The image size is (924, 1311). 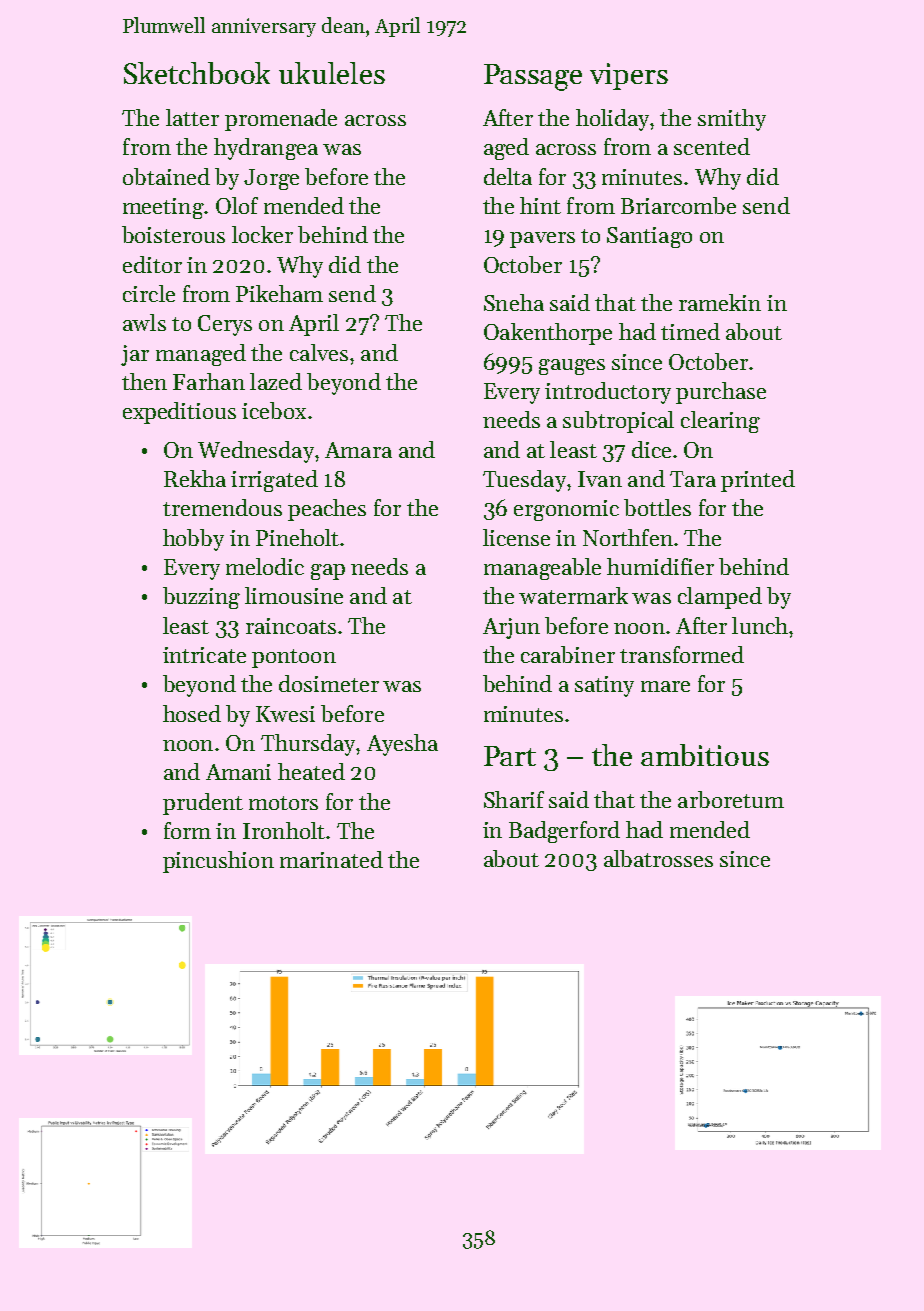 I want to click on pavers, so click(x=542, y=240).
